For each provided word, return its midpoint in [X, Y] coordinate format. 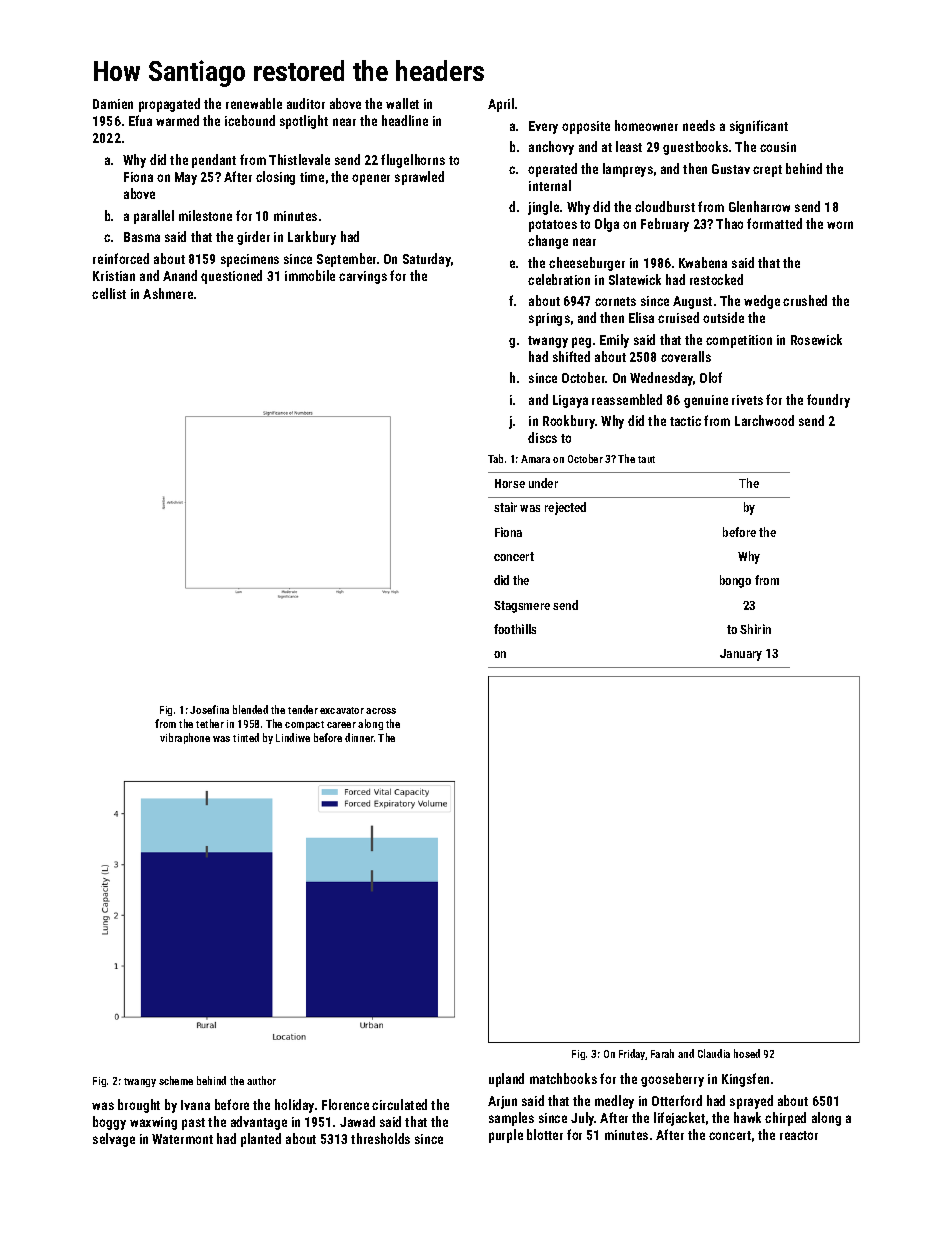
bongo [735, 581]
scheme [176, 1080]
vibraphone [185, 738]
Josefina [209, 709]
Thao [729, 223]
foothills [515, 629]
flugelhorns [413, 161]
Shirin [755, 629]
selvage [114, 1140]
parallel [154, 217]
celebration [559, 279]
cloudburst [665, 206]
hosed [747, 1053]
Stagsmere [522, 607]
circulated [399, 1104]
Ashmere [168, 293]
